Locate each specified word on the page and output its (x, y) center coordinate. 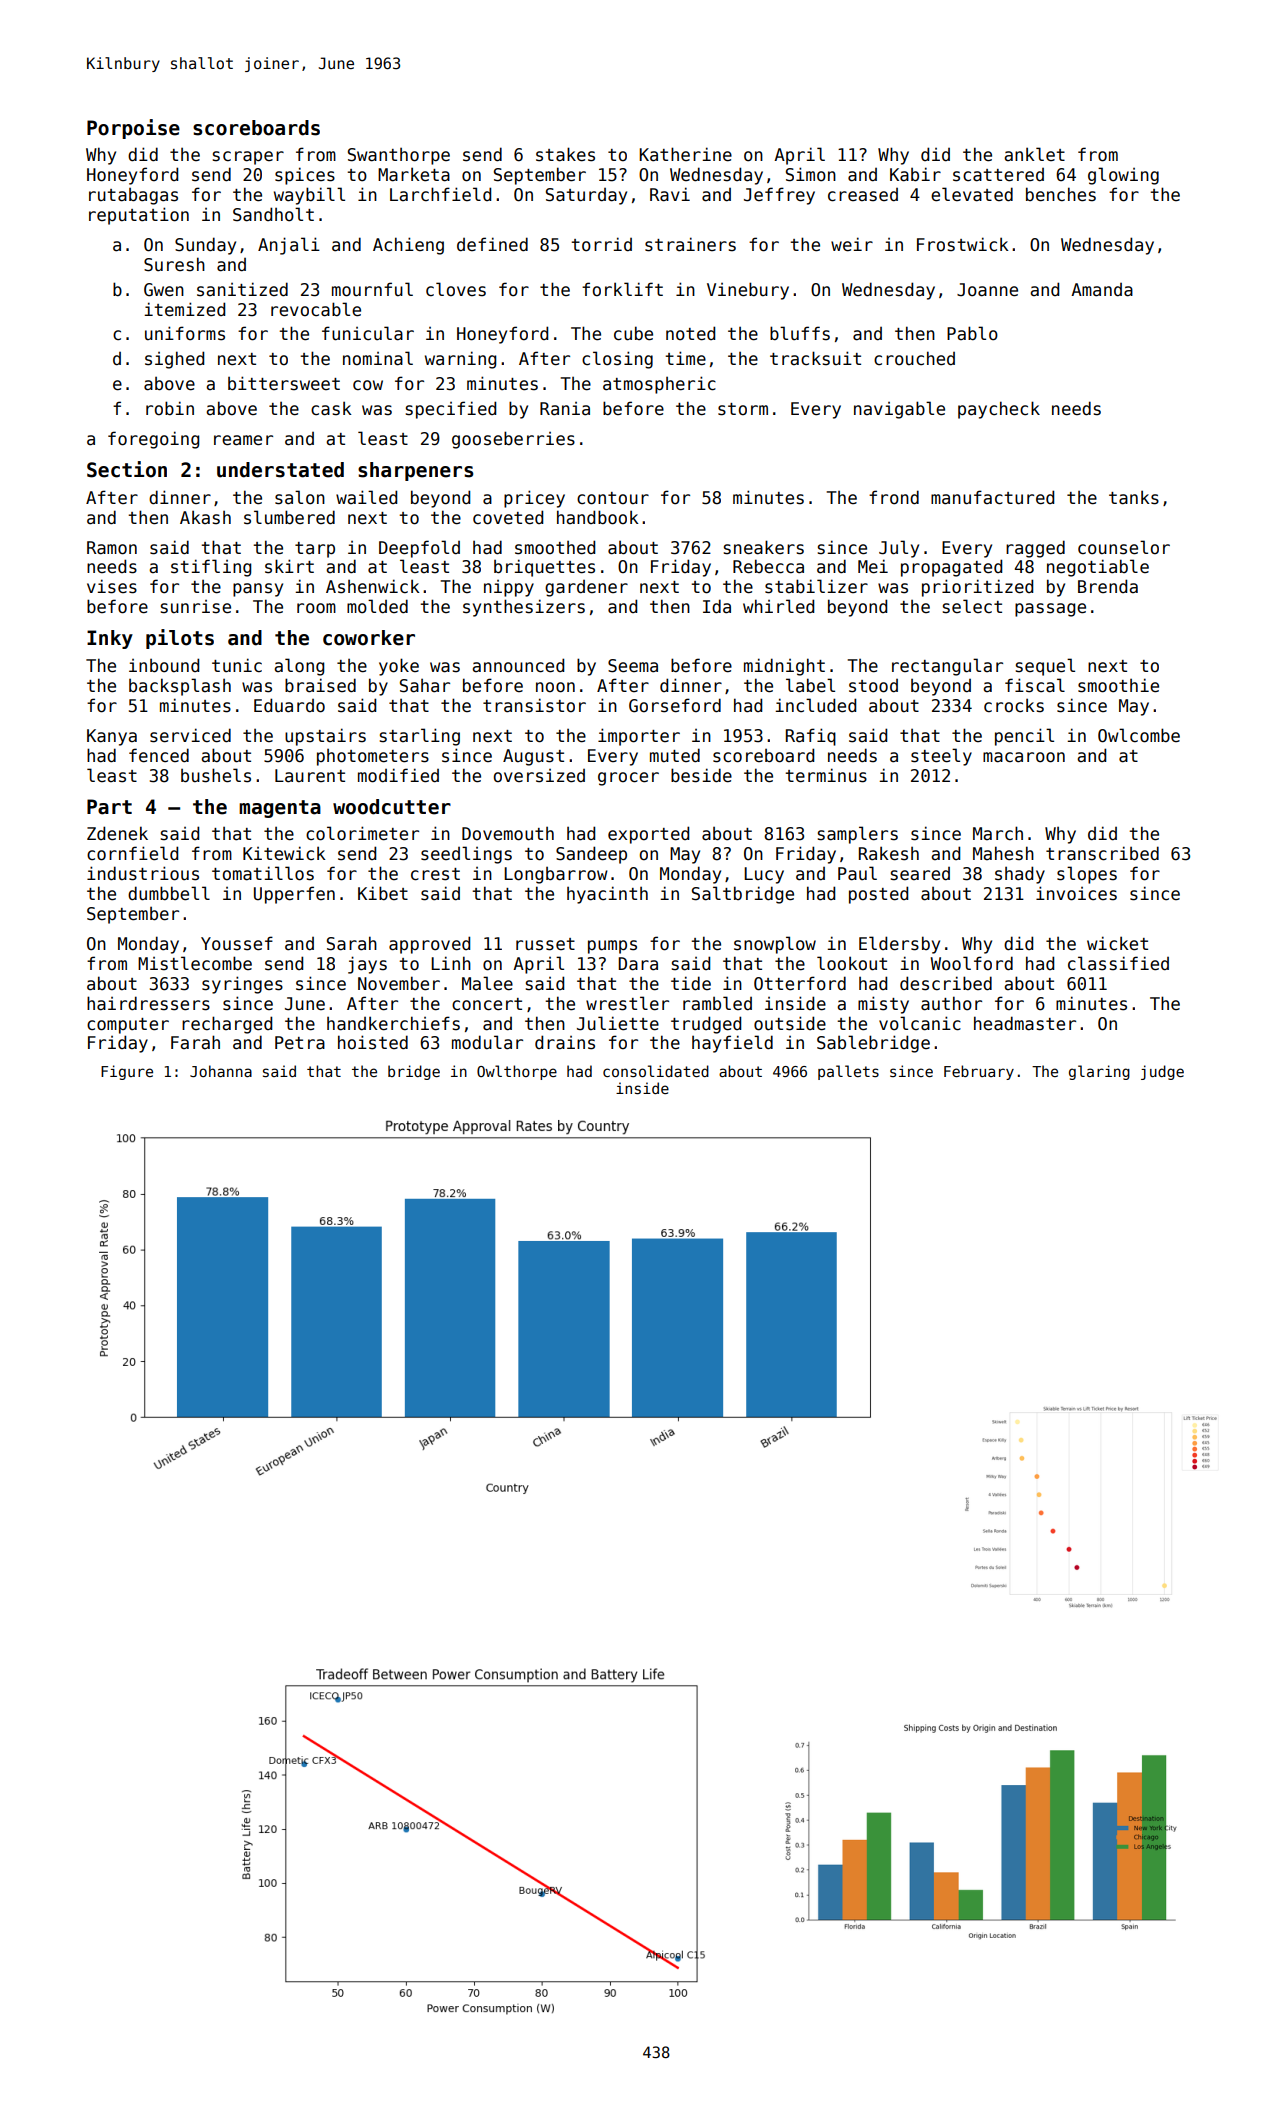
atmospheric (659, 385)
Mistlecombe (195, 963)
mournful (372, 289)
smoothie (1118, 685)
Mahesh (1003, 853)
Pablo (972, 333)
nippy (509, 588)
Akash (205, 517)
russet (545, 944)
